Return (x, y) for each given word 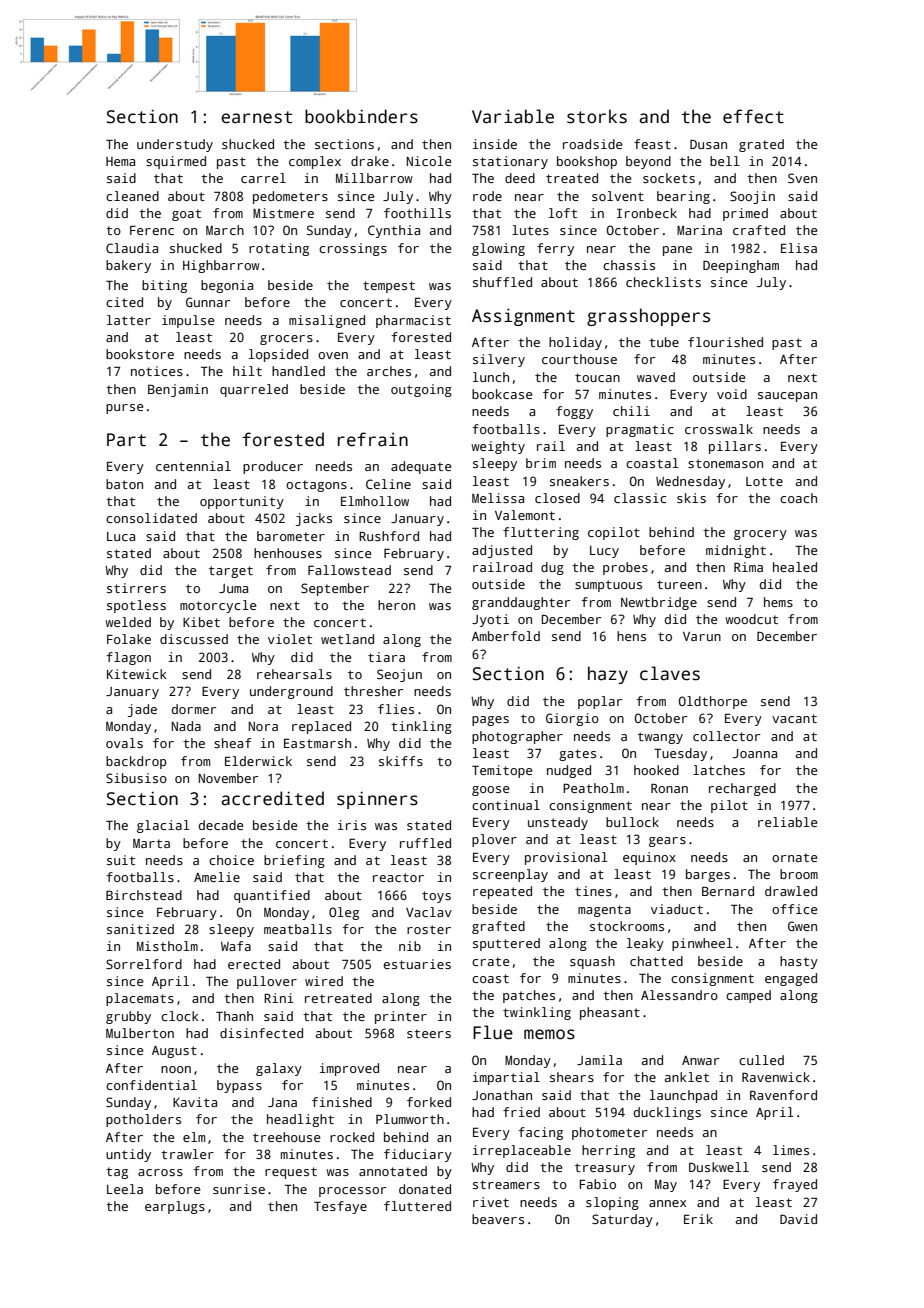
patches (529, 996)
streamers (506, 1184)
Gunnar (208, 302)
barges (708, 875)
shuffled (502, 282)
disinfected (261, 1033)
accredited (272, 798)
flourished (725, 342)
